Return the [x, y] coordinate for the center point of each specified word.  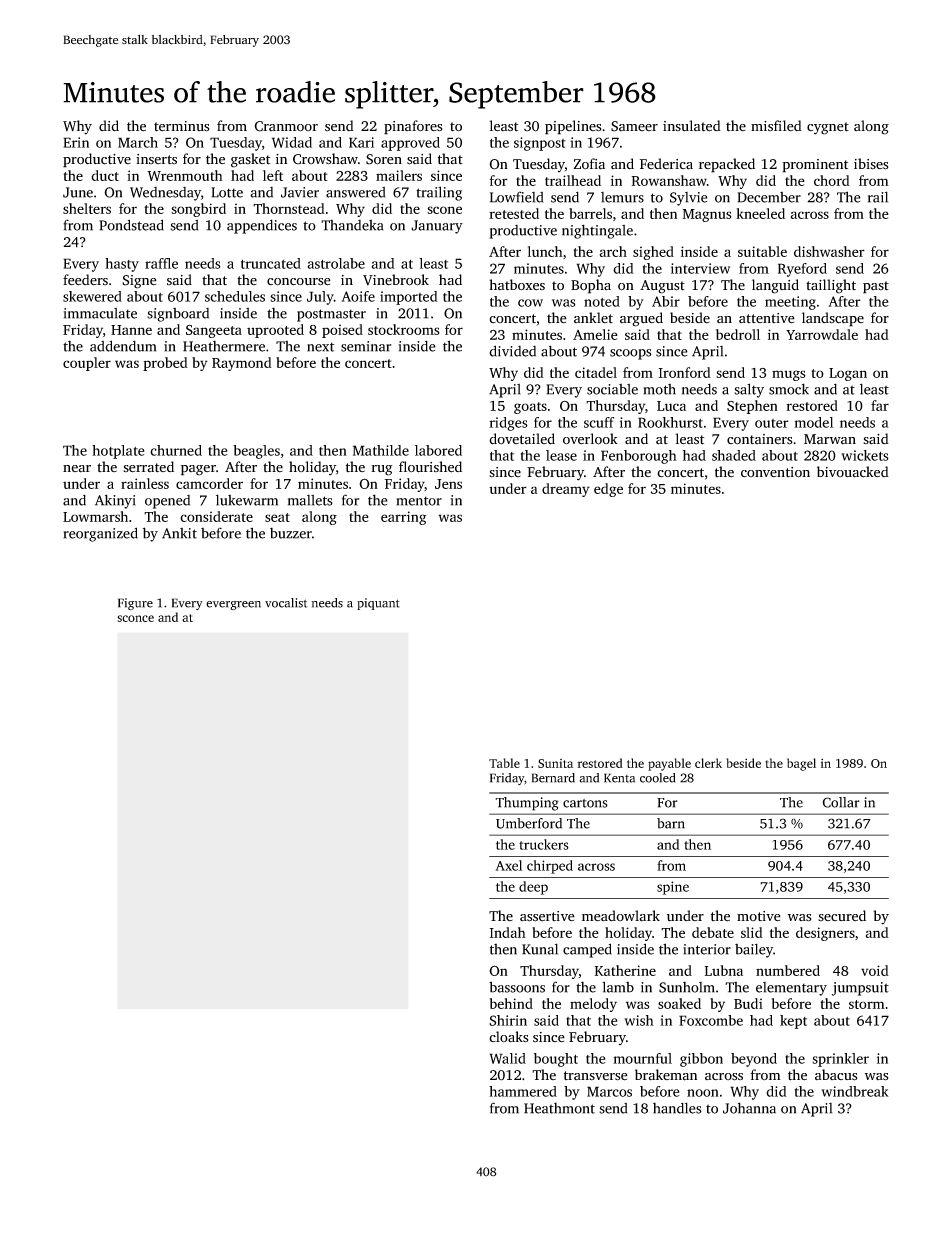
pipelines [573, 127]
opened [167, 502]
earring [403, 518]
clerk [708, 763]
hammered [523, 1091]
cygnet [828, 128]
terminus [181, 126]
